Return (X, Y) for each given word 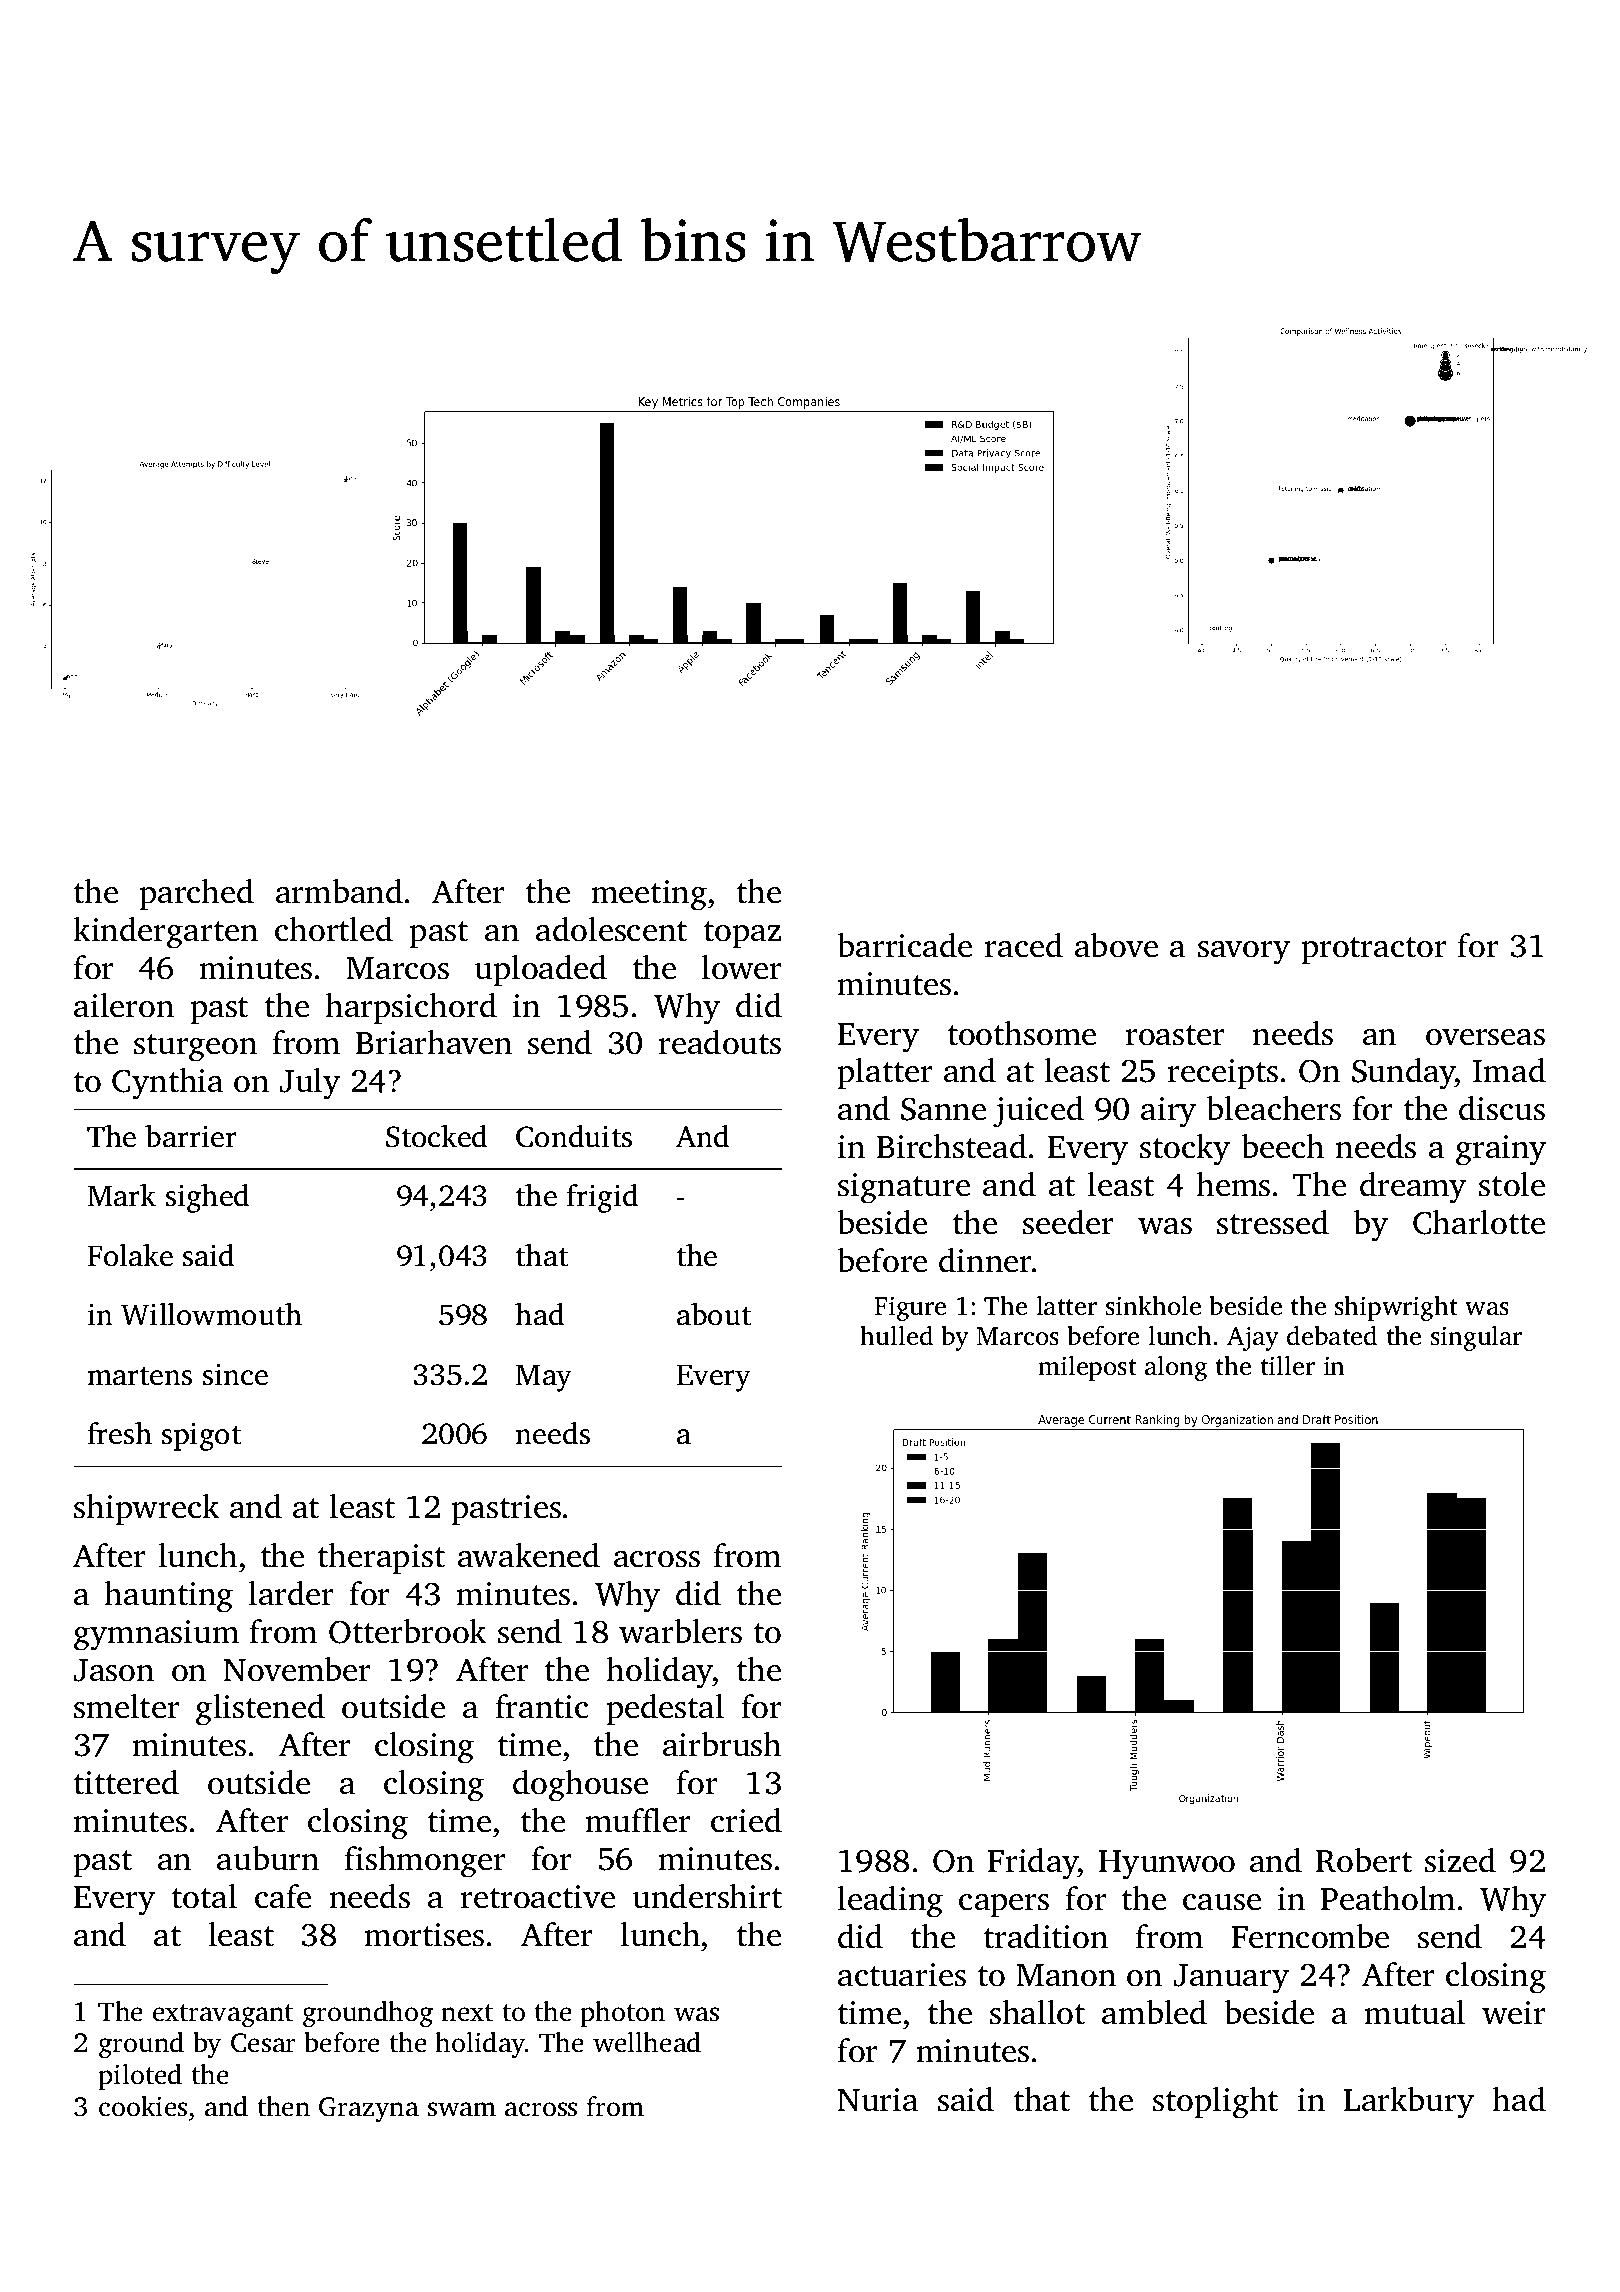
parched (196, 894)
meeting (649, 895)
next (467, 2013)
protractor (1374, 950)
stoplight (1215, 2103)
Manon (1066, 1975)
